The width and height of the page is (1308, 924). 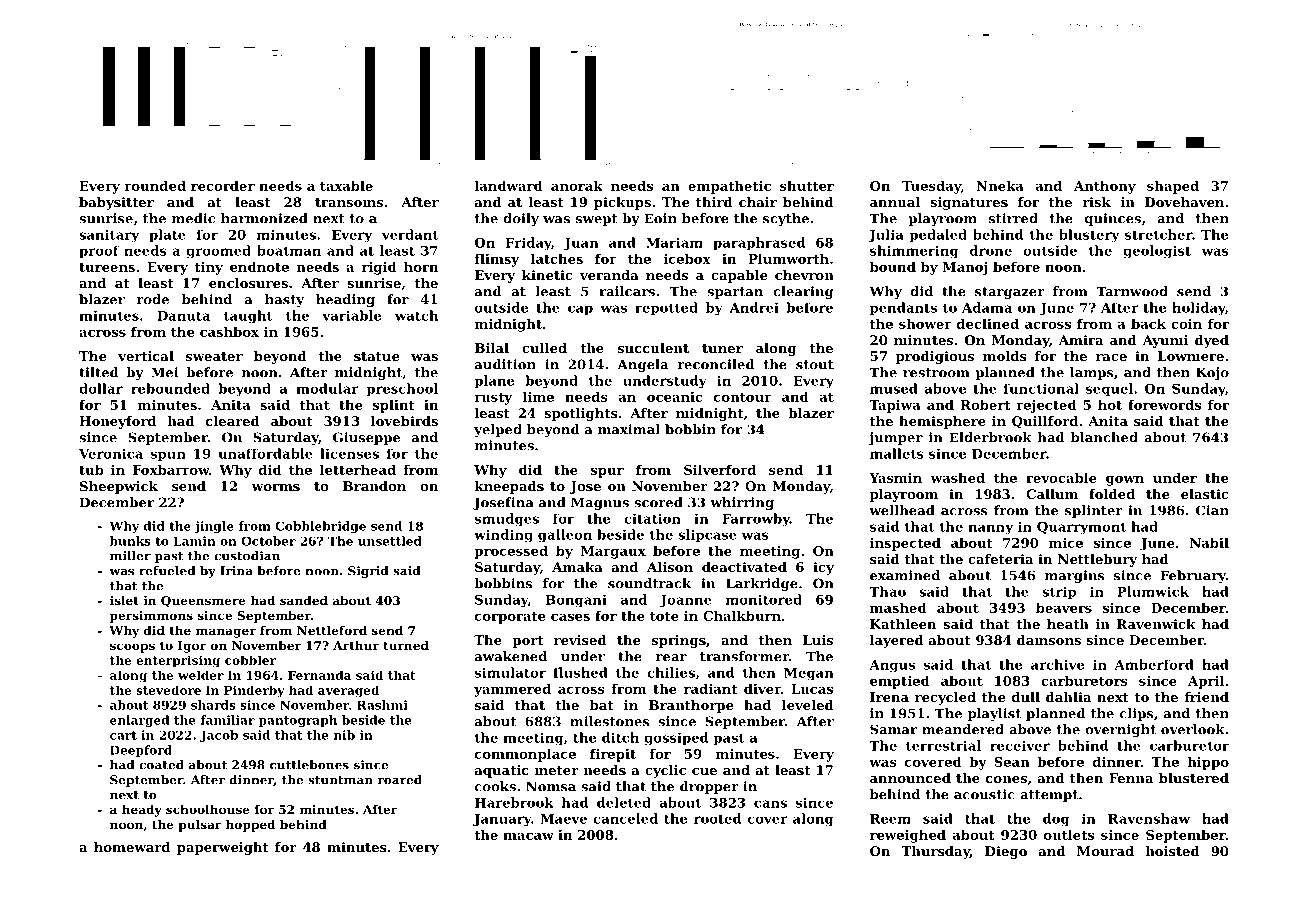 I want to click on Quarrymont, so click(x=1081, y=528).
